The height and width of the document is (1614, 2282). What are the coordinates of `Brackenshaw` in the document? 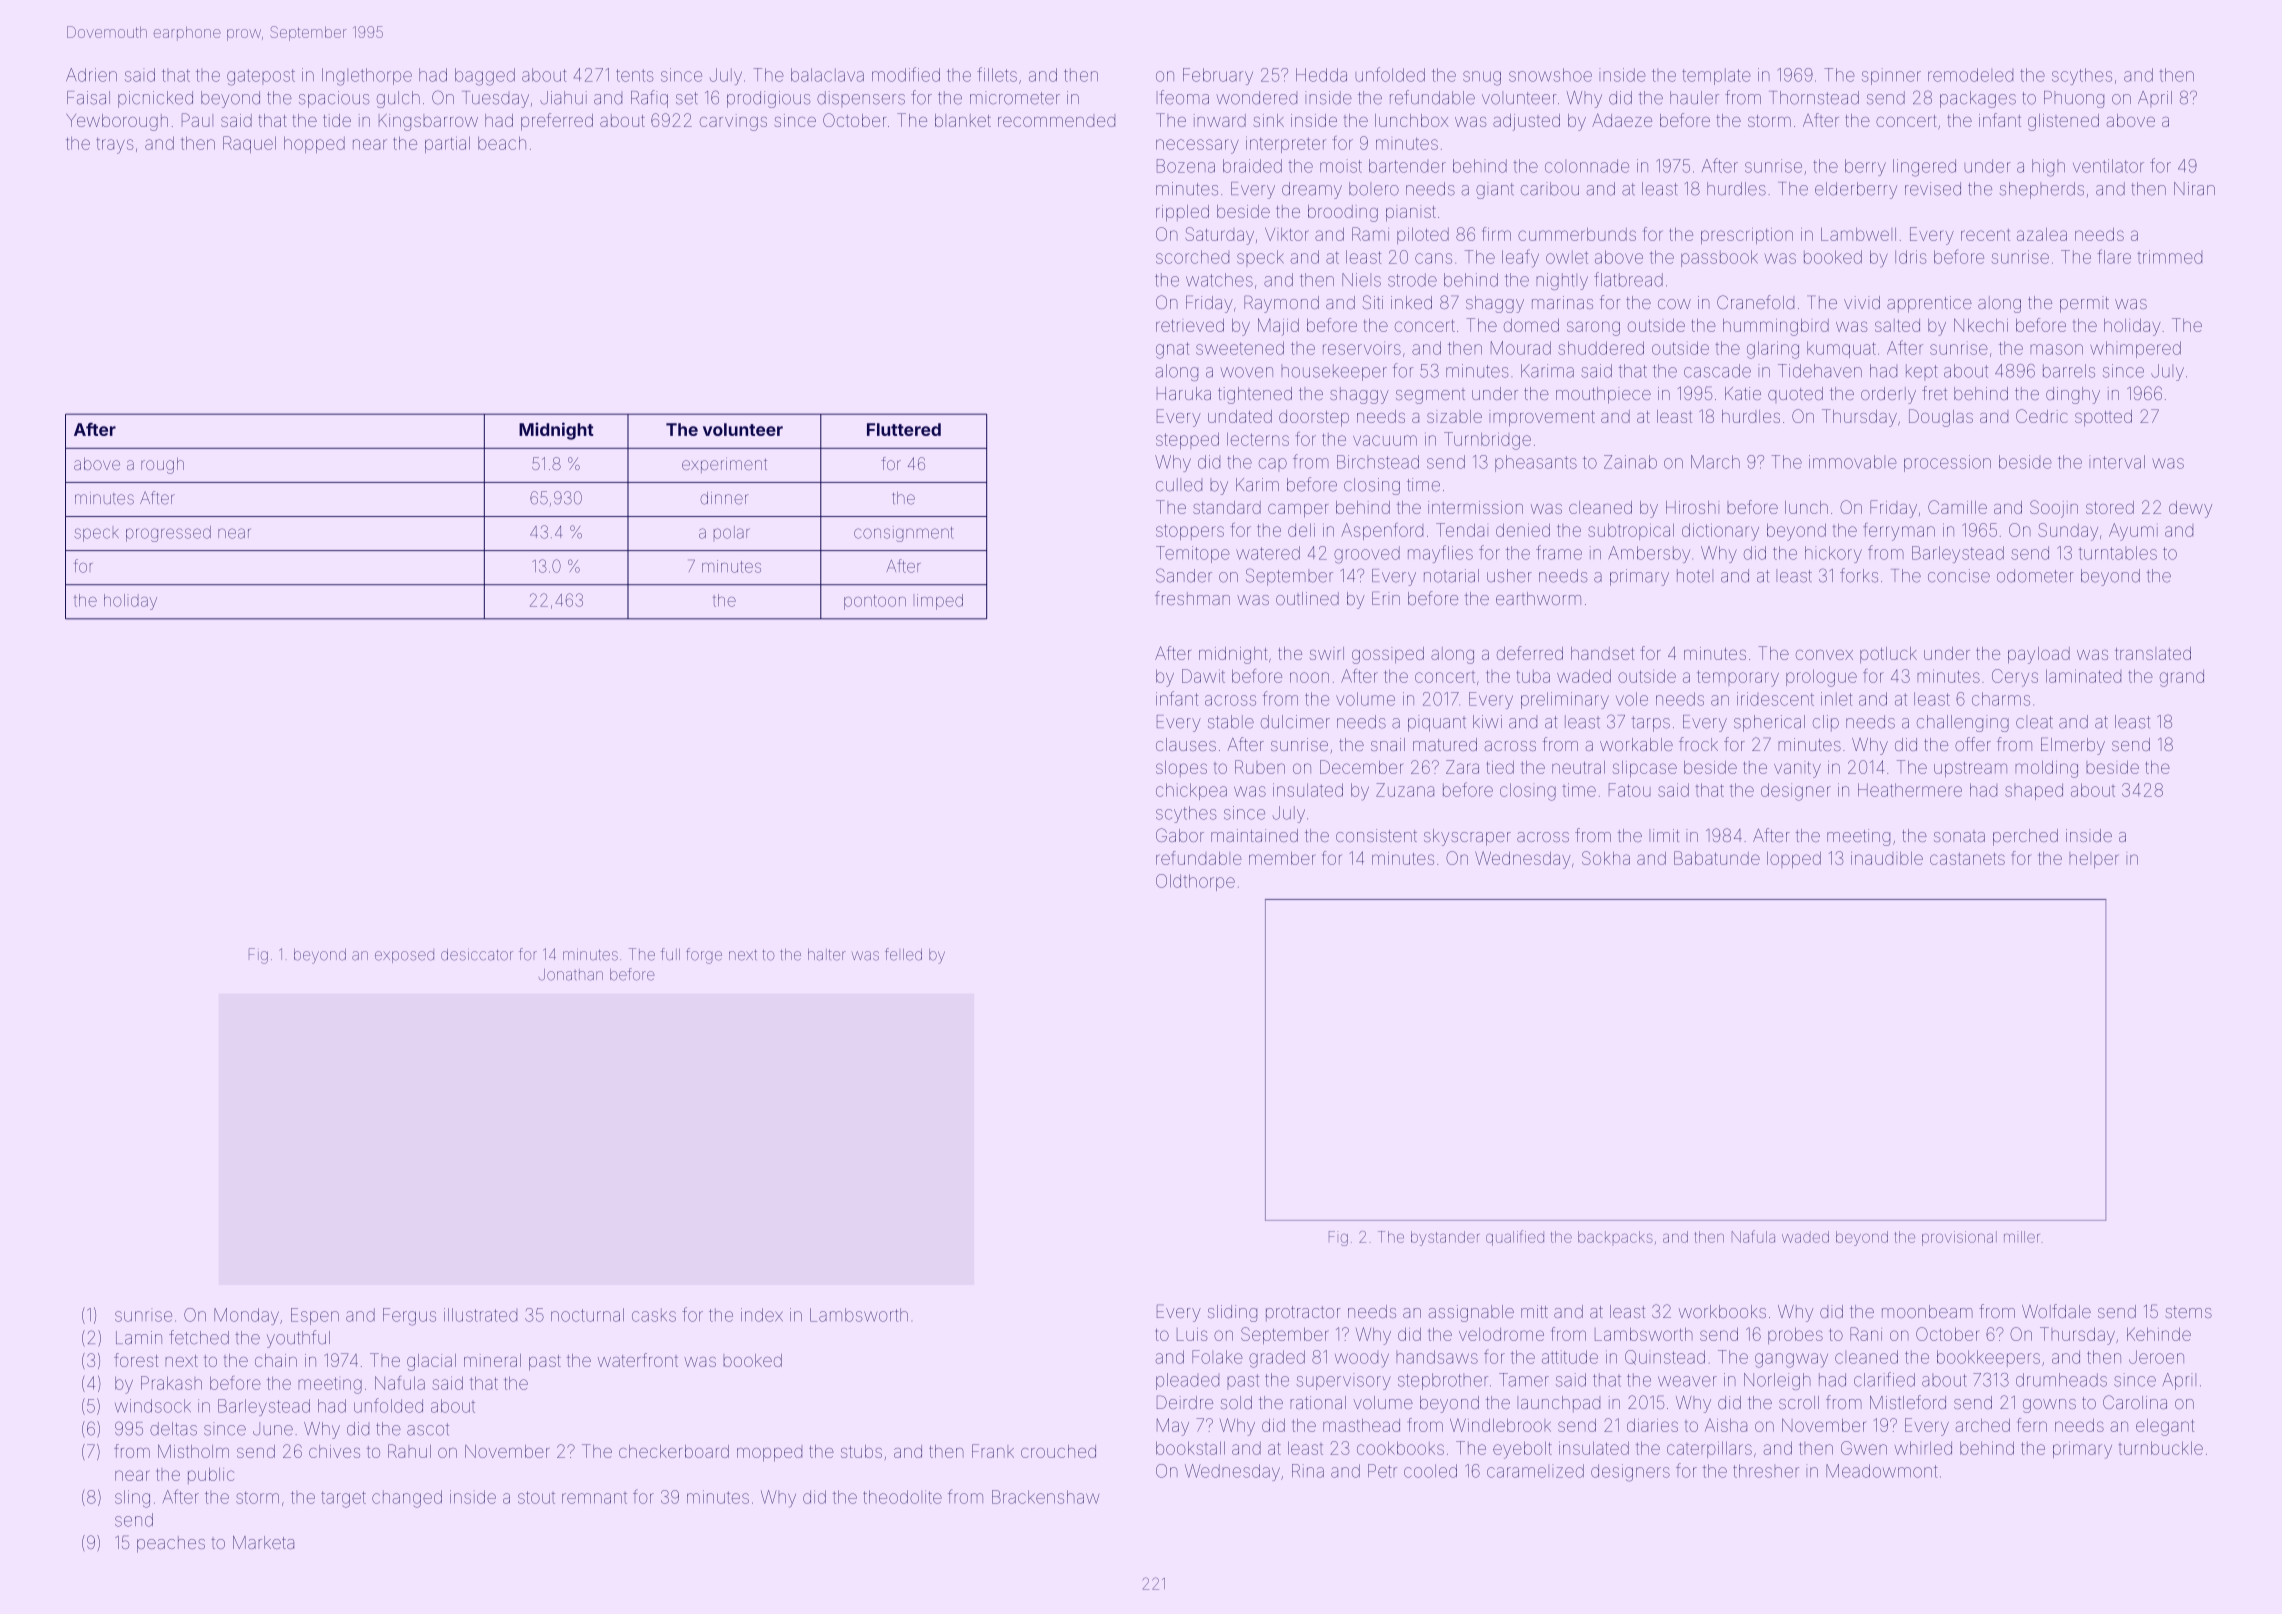 It's located at (1045, 1497).
